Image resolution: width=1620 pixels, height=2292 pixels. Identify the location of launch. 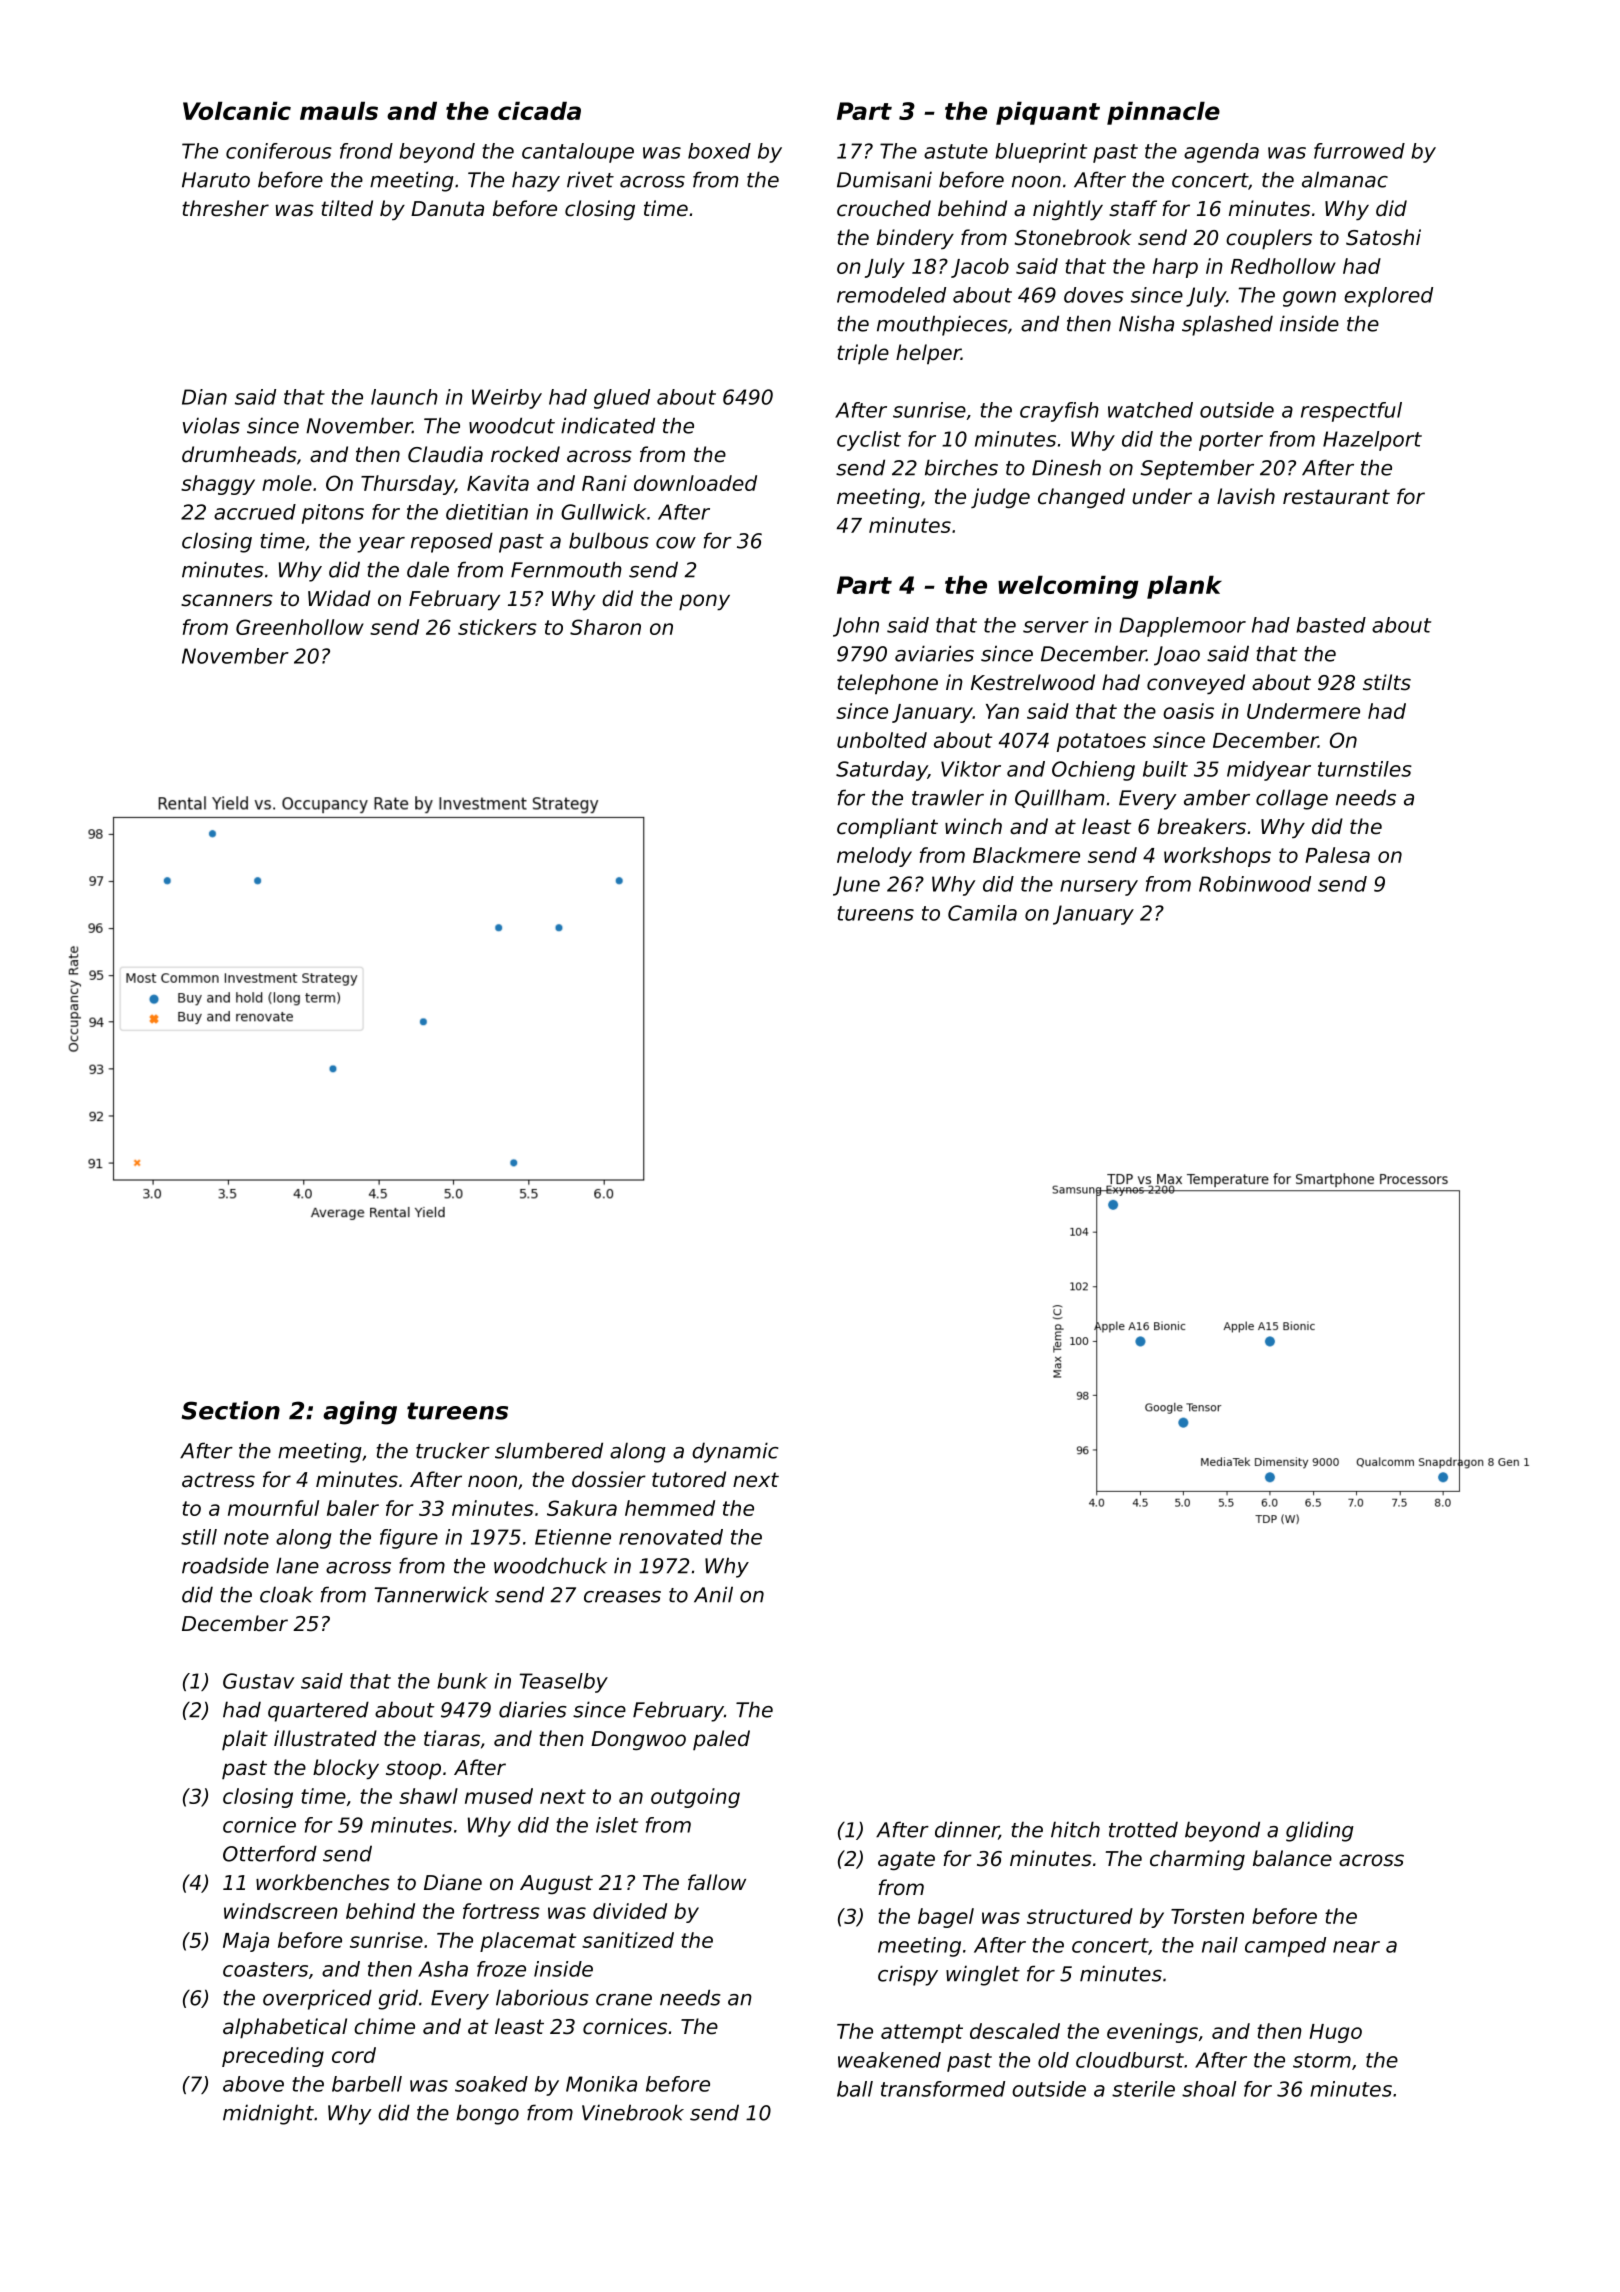
(404, 397).
